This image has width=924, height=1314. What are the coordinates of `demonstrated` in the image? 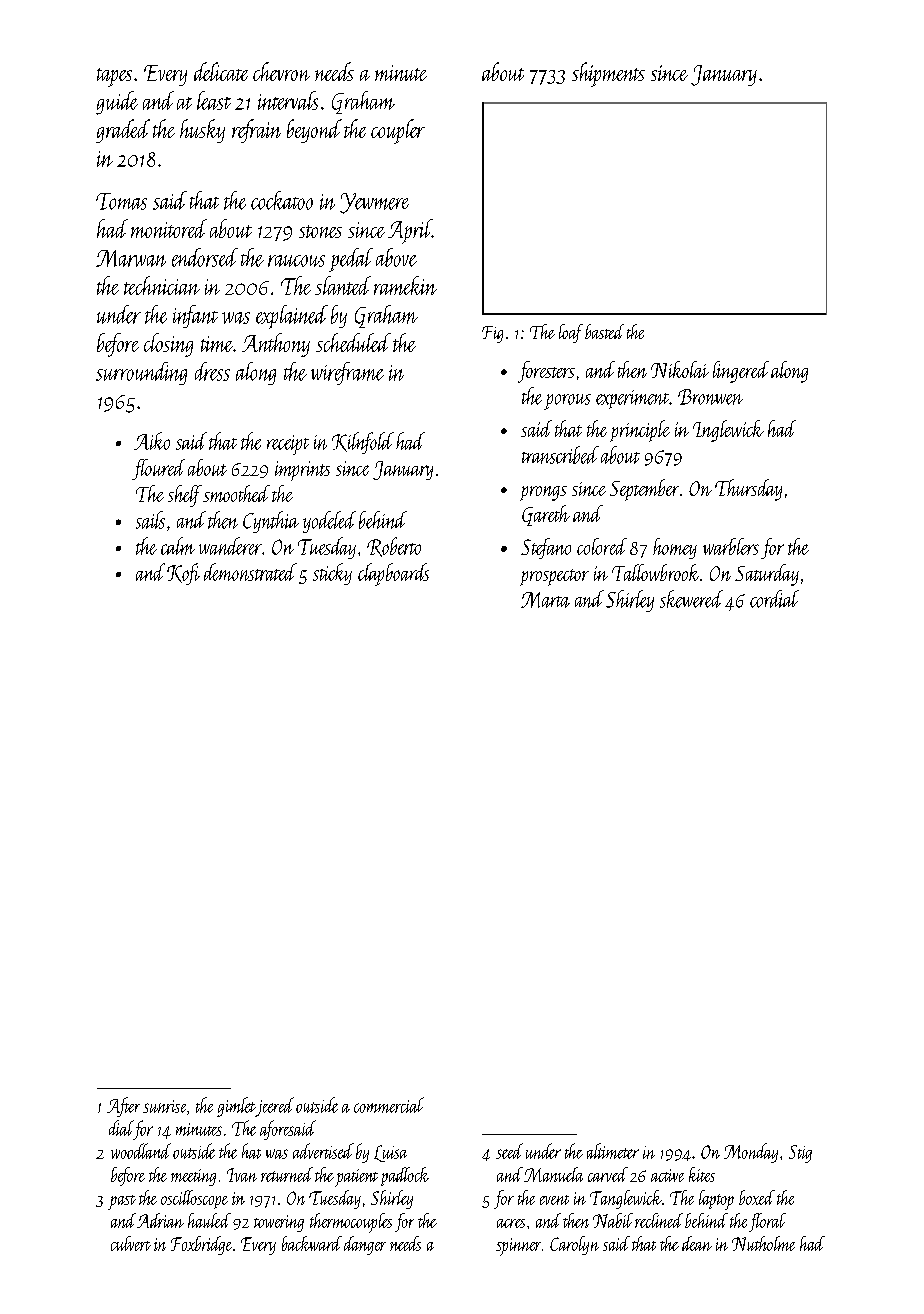 It's located at (250, 572).
